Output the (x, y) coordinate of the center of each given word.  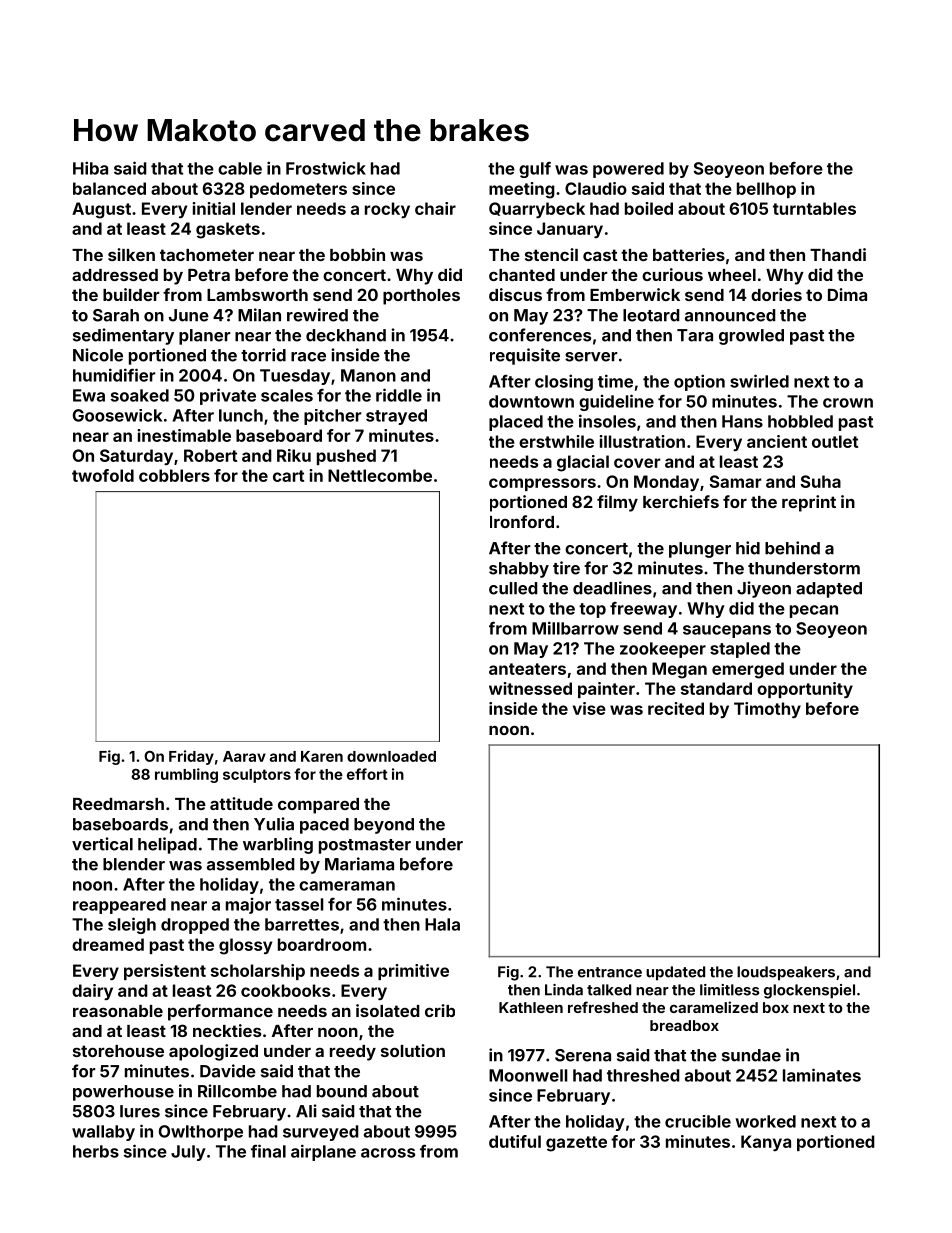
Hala (442, 924)
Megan (679, 670)
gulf (535, 170)
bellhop (766, 190)
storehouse (118, 1051)
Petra (209, 275)
